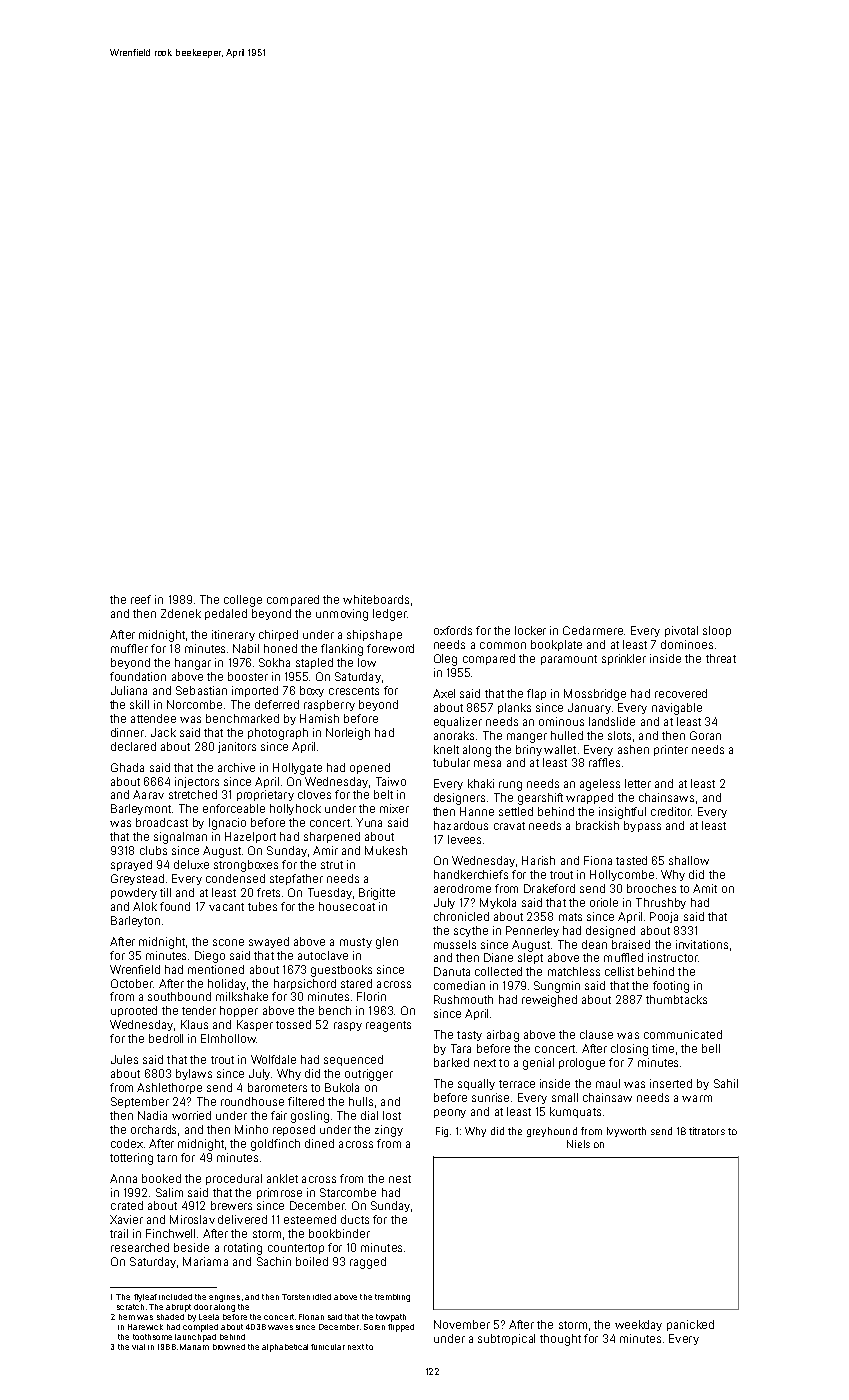  I want to click on instructor, so click(673, 957).
